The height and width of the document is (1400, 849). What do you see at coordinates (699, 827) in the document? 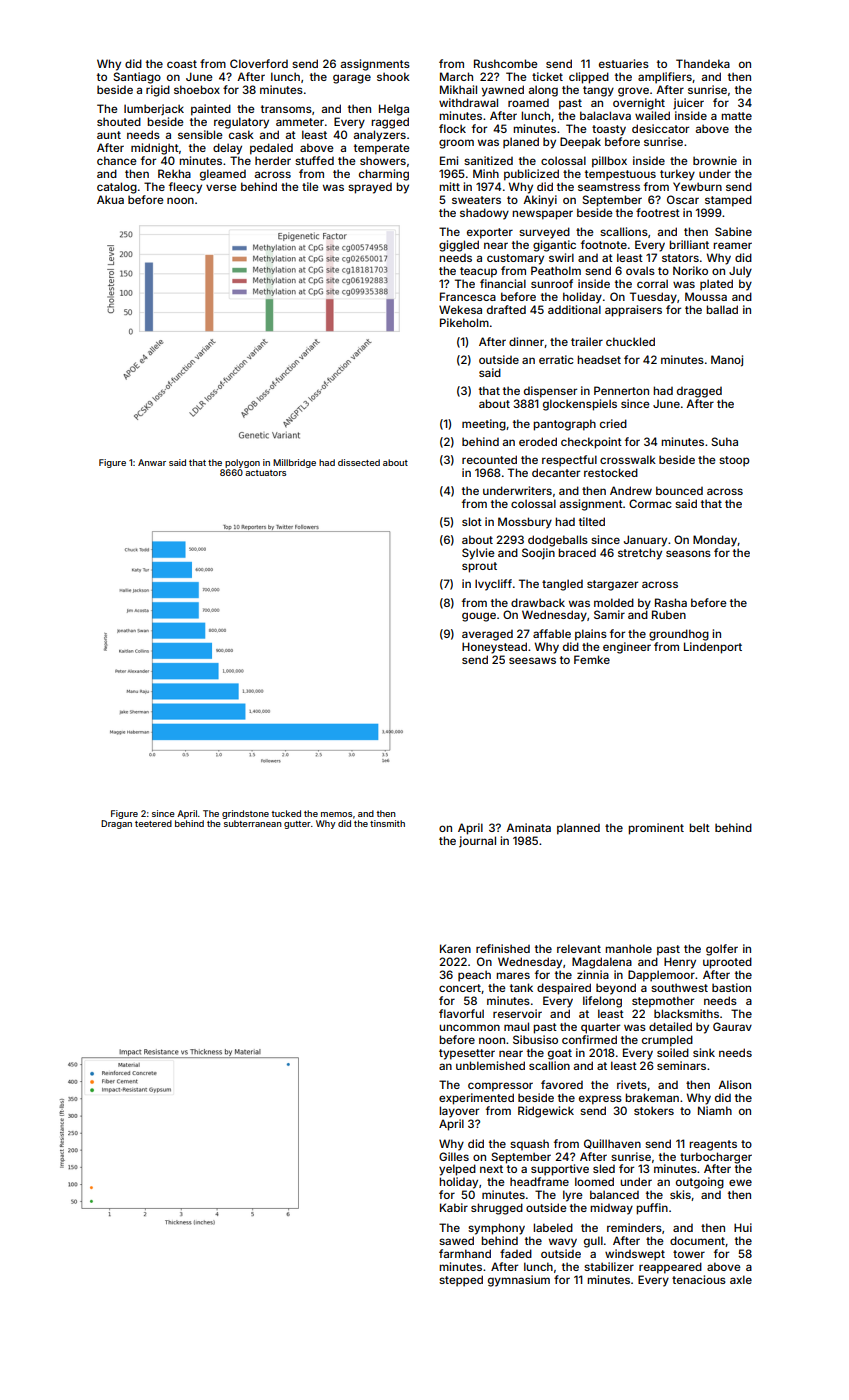
I see `belt` at bounding box center [699, 827].
